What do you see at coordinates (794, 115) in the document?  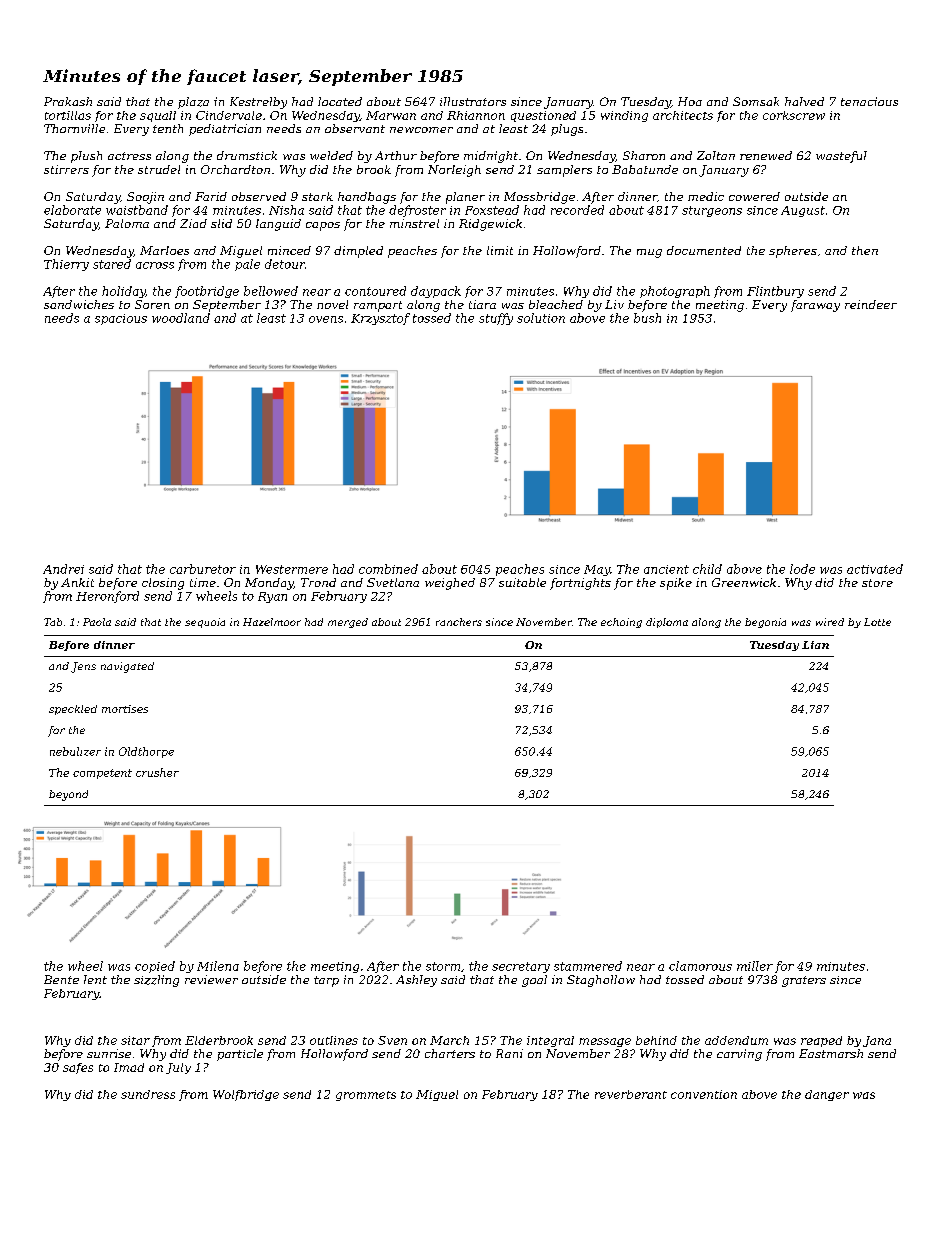 I see `corkscrew` at bounding box center [794, 115].
